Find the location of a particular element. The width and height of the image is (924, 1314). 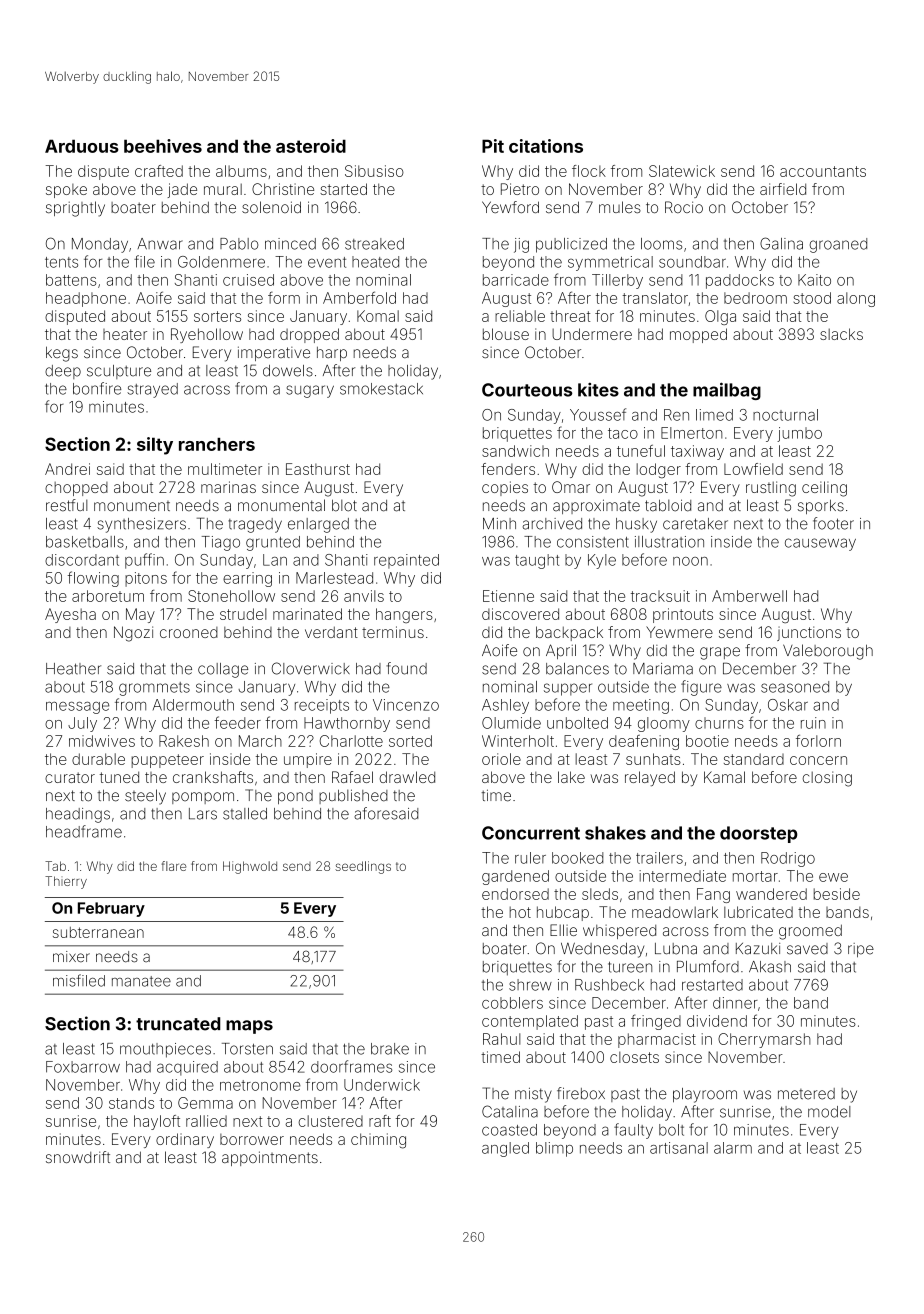

stands is located at coordinates (131, 1103).
